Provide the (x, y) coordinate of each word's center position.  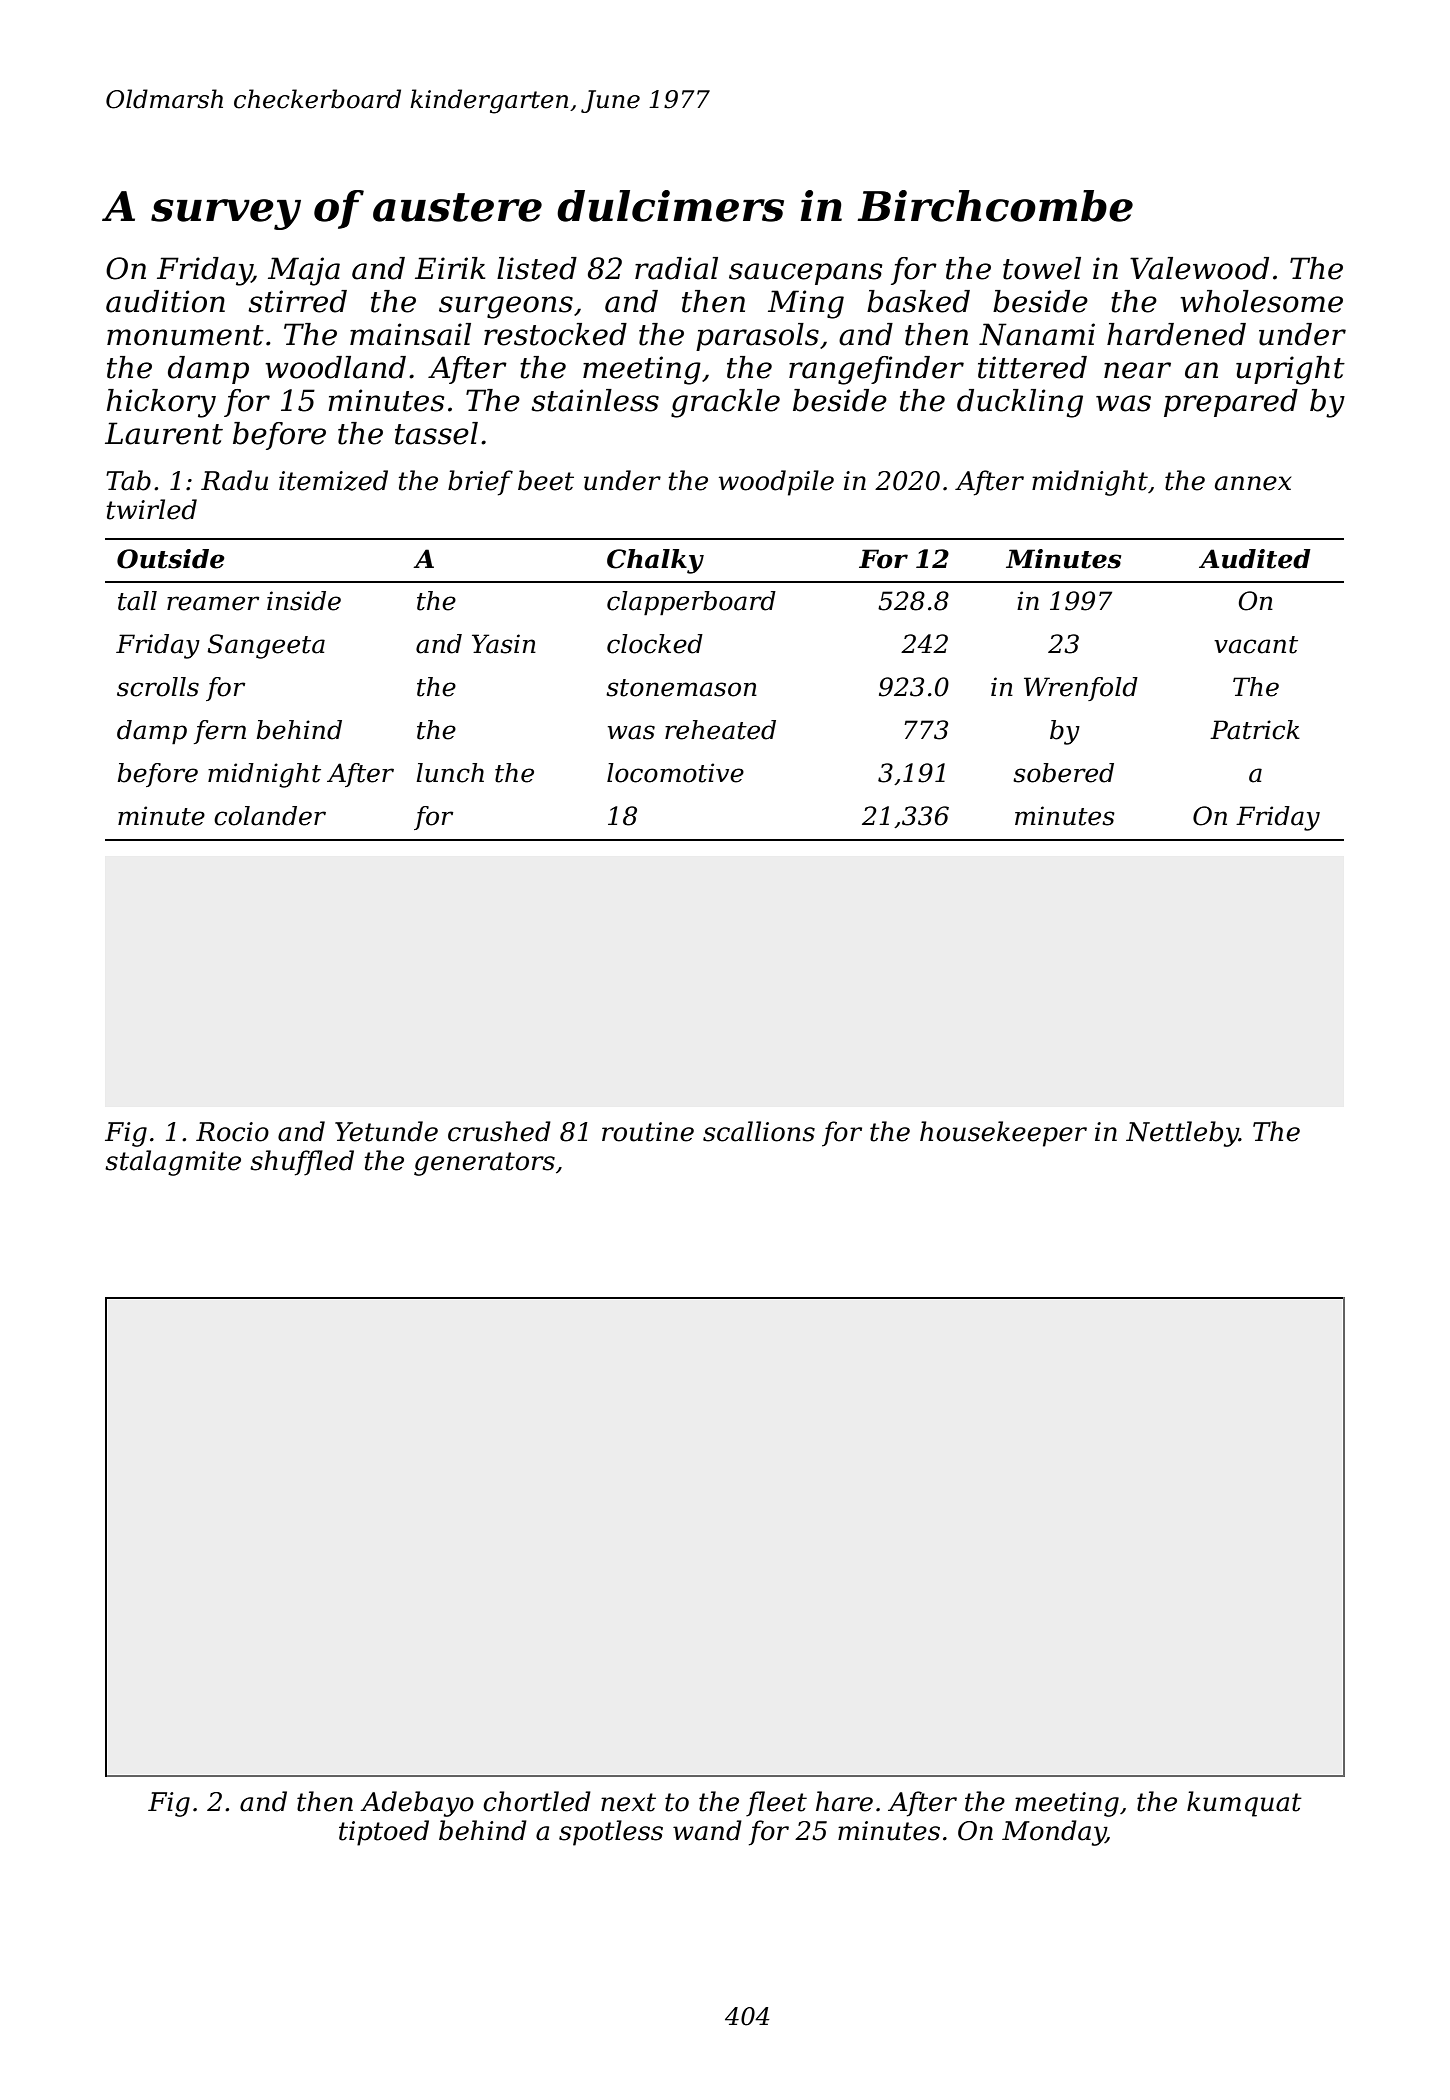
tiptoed (384, 1833)
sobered (1063, 773)
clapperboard (691, 603)
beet (546, 480)
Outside (171, 559)
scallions (759, 1131)
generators (484, 1164)
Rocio (232, 1132)
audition (165, 301)
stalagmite (173, 1163)
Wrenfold (1081, 689)
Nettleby (1182, 1134)
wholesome (1261, 301)
